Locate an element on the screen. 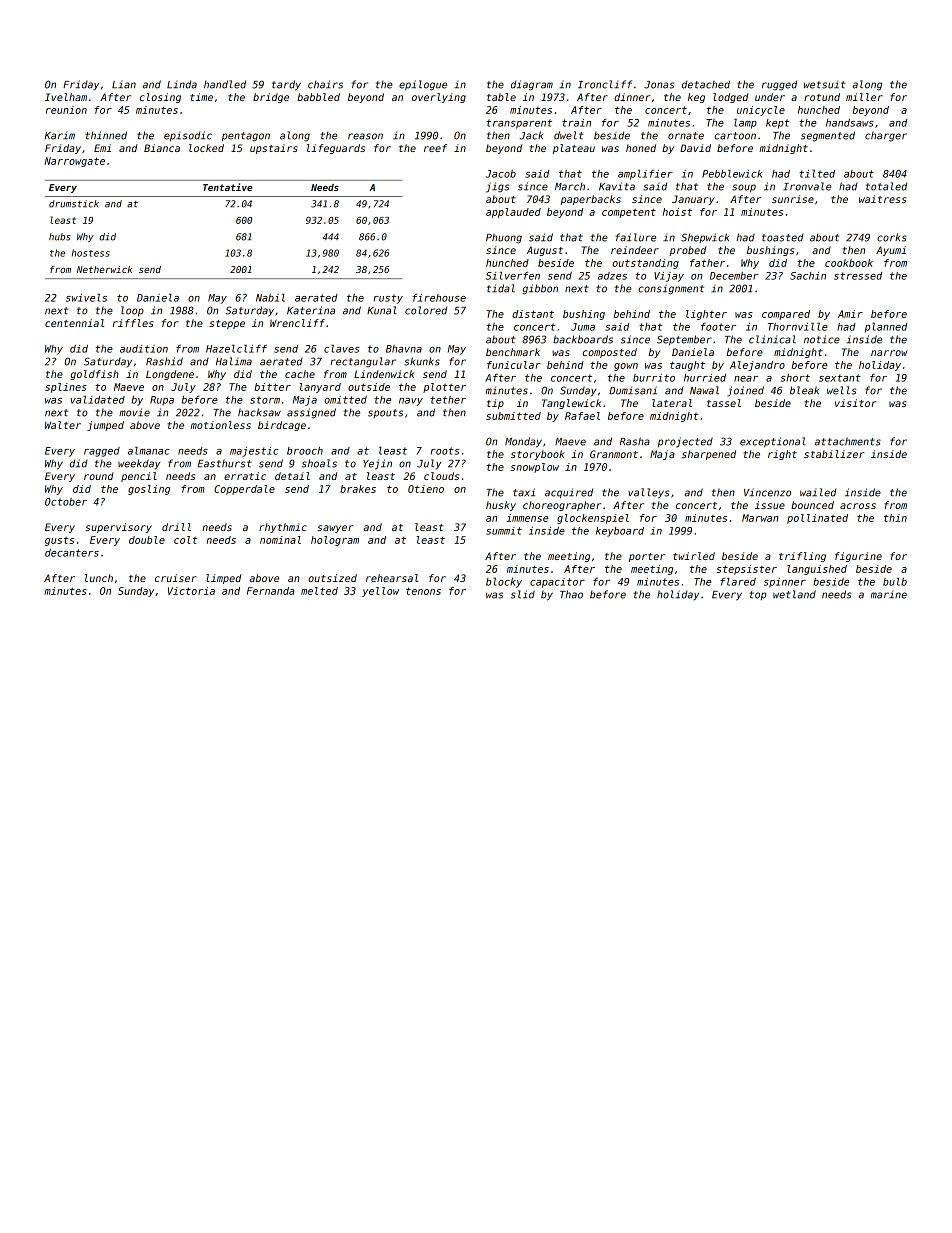  centennial is located at coordinates (74, 323).
